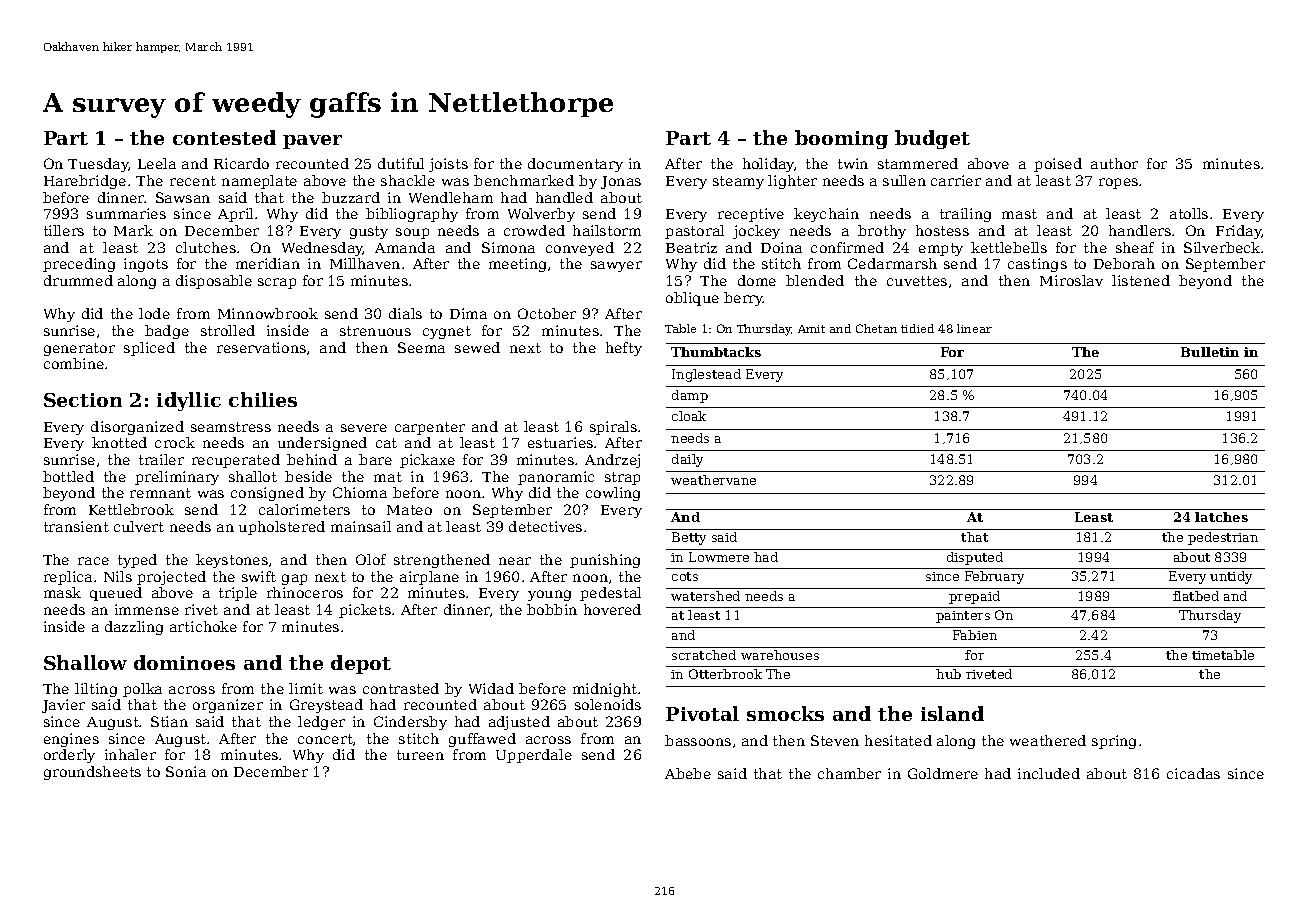 Image resolution: width=1308 pixels, height=924 pixels. I want to click on punishing, so click(605, 561).
